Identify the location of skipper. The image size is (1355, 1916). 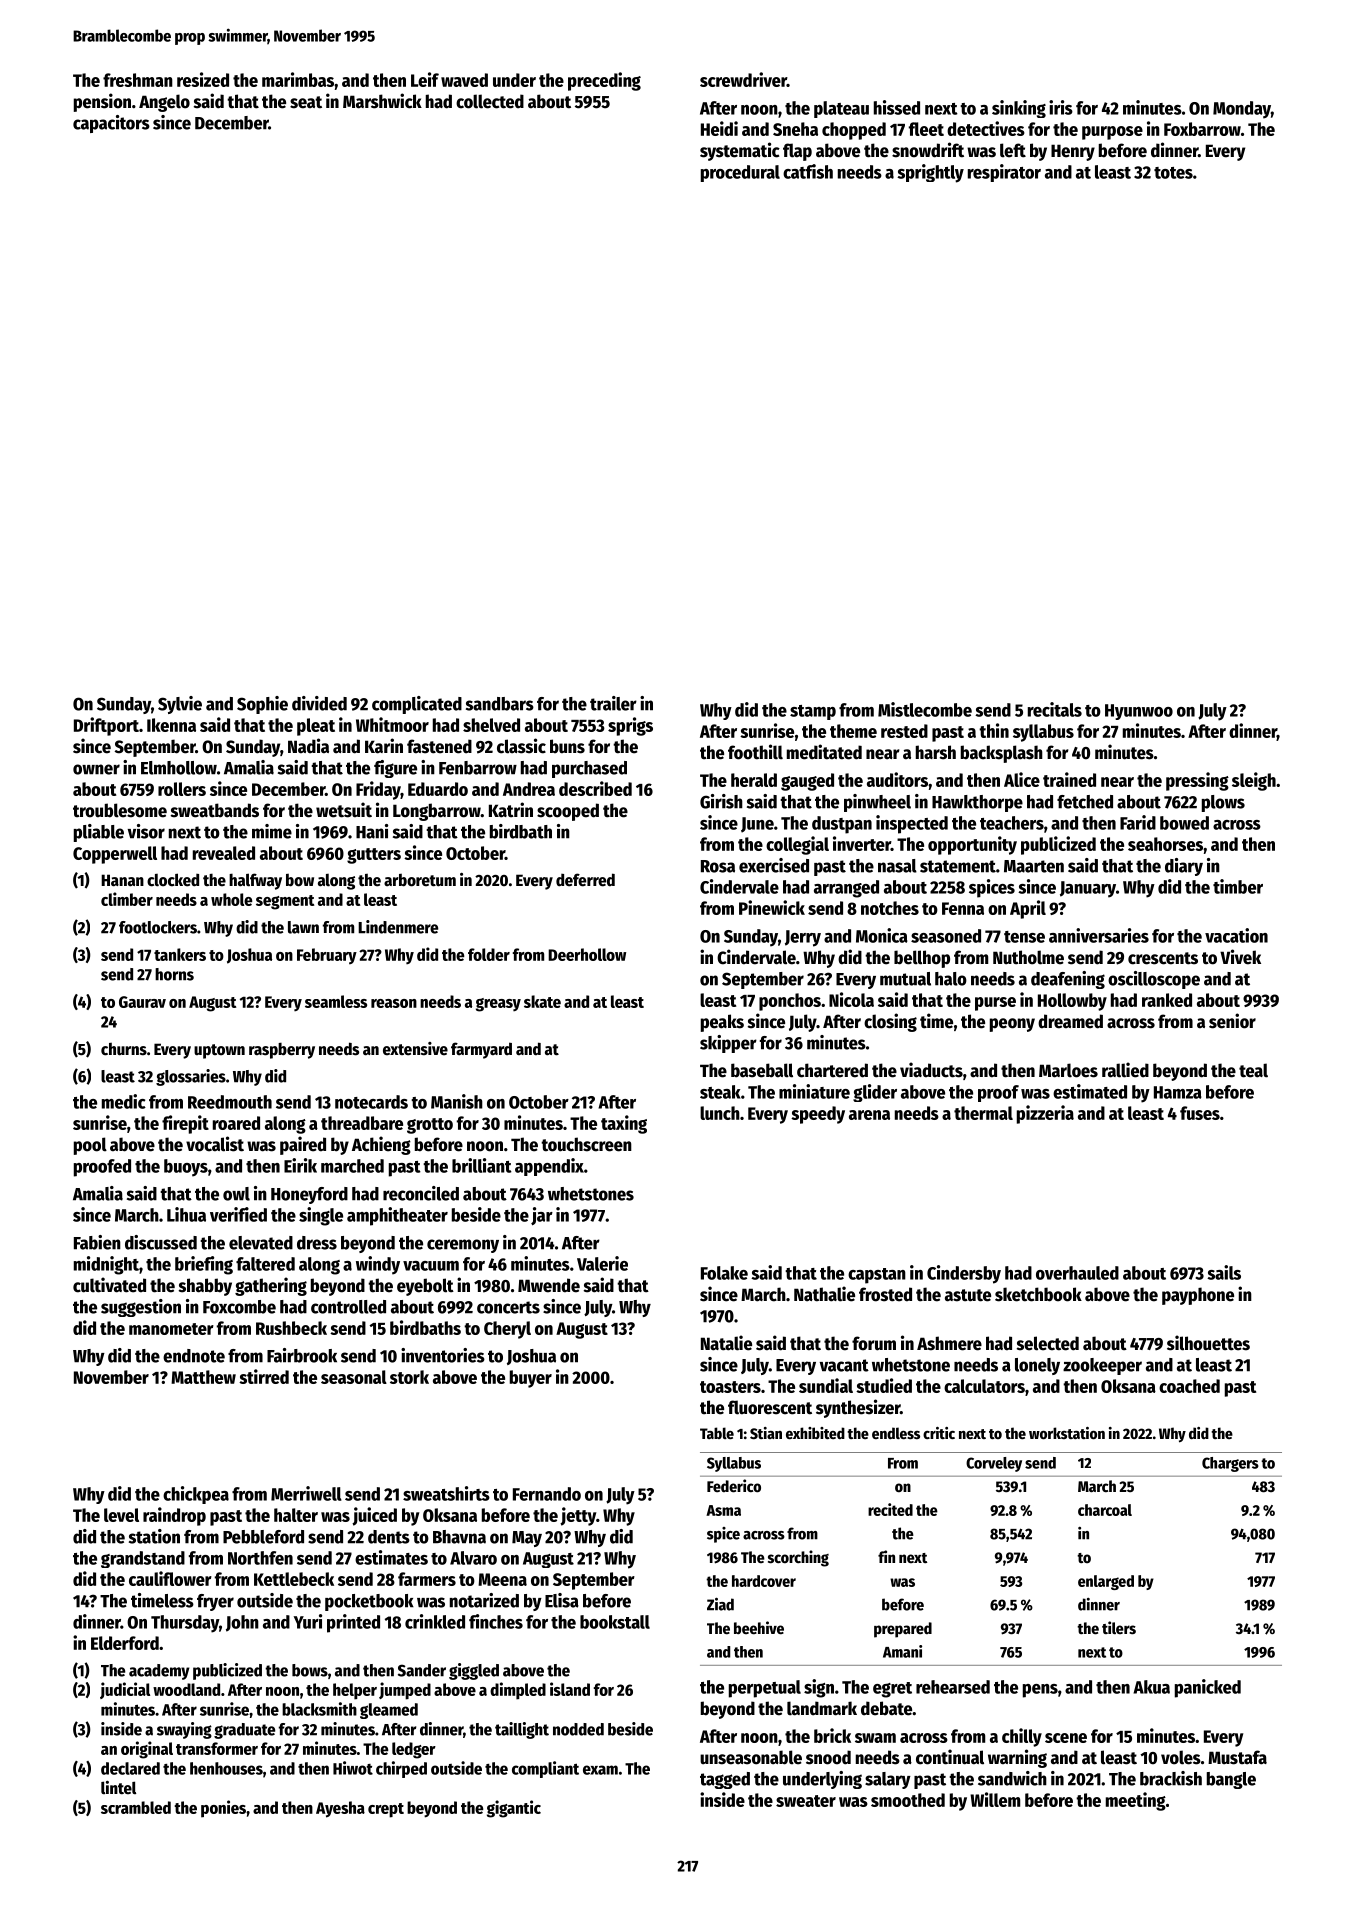
(728, 1044).
